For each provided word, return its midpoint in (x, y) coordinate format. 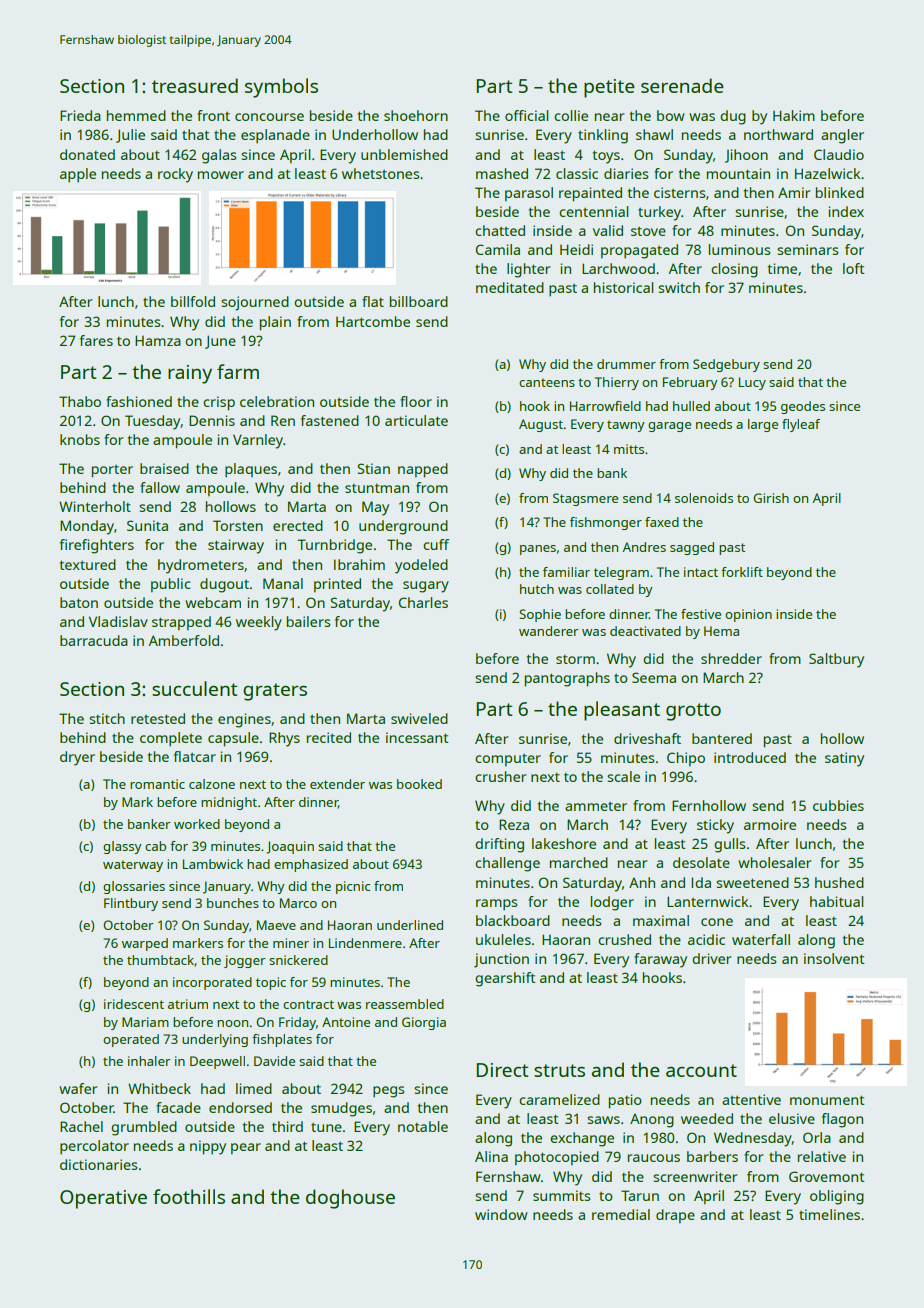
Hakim (794, 115)
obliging (837, 1197)
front (213, 115)
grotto (693, 712)
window (501, 1214)
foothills (189, 1196)
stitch (107, 718)
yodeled (421, 566)
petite (609, 88)
